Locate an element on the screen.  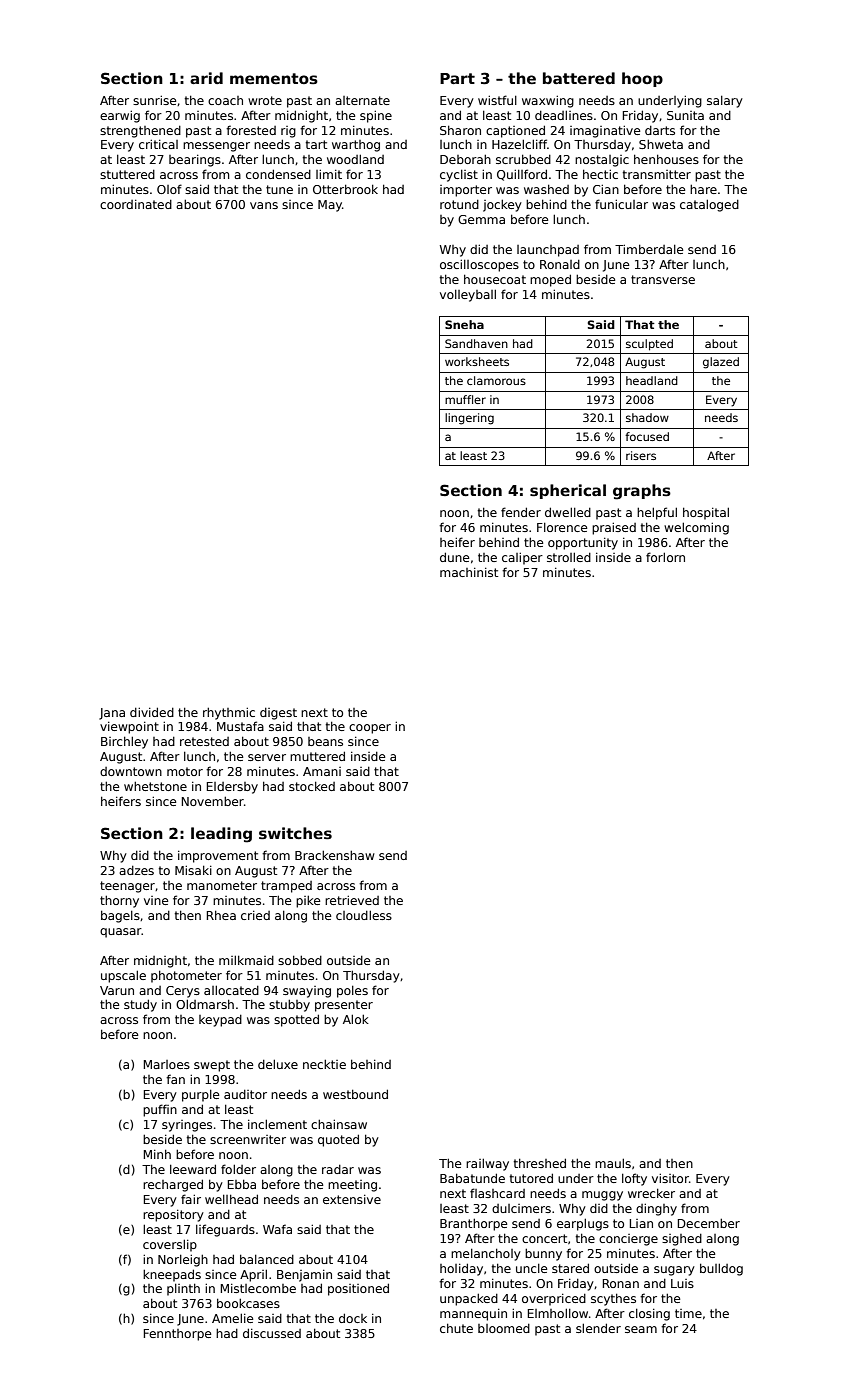
mauls is located at coordinates (613, 1163).
